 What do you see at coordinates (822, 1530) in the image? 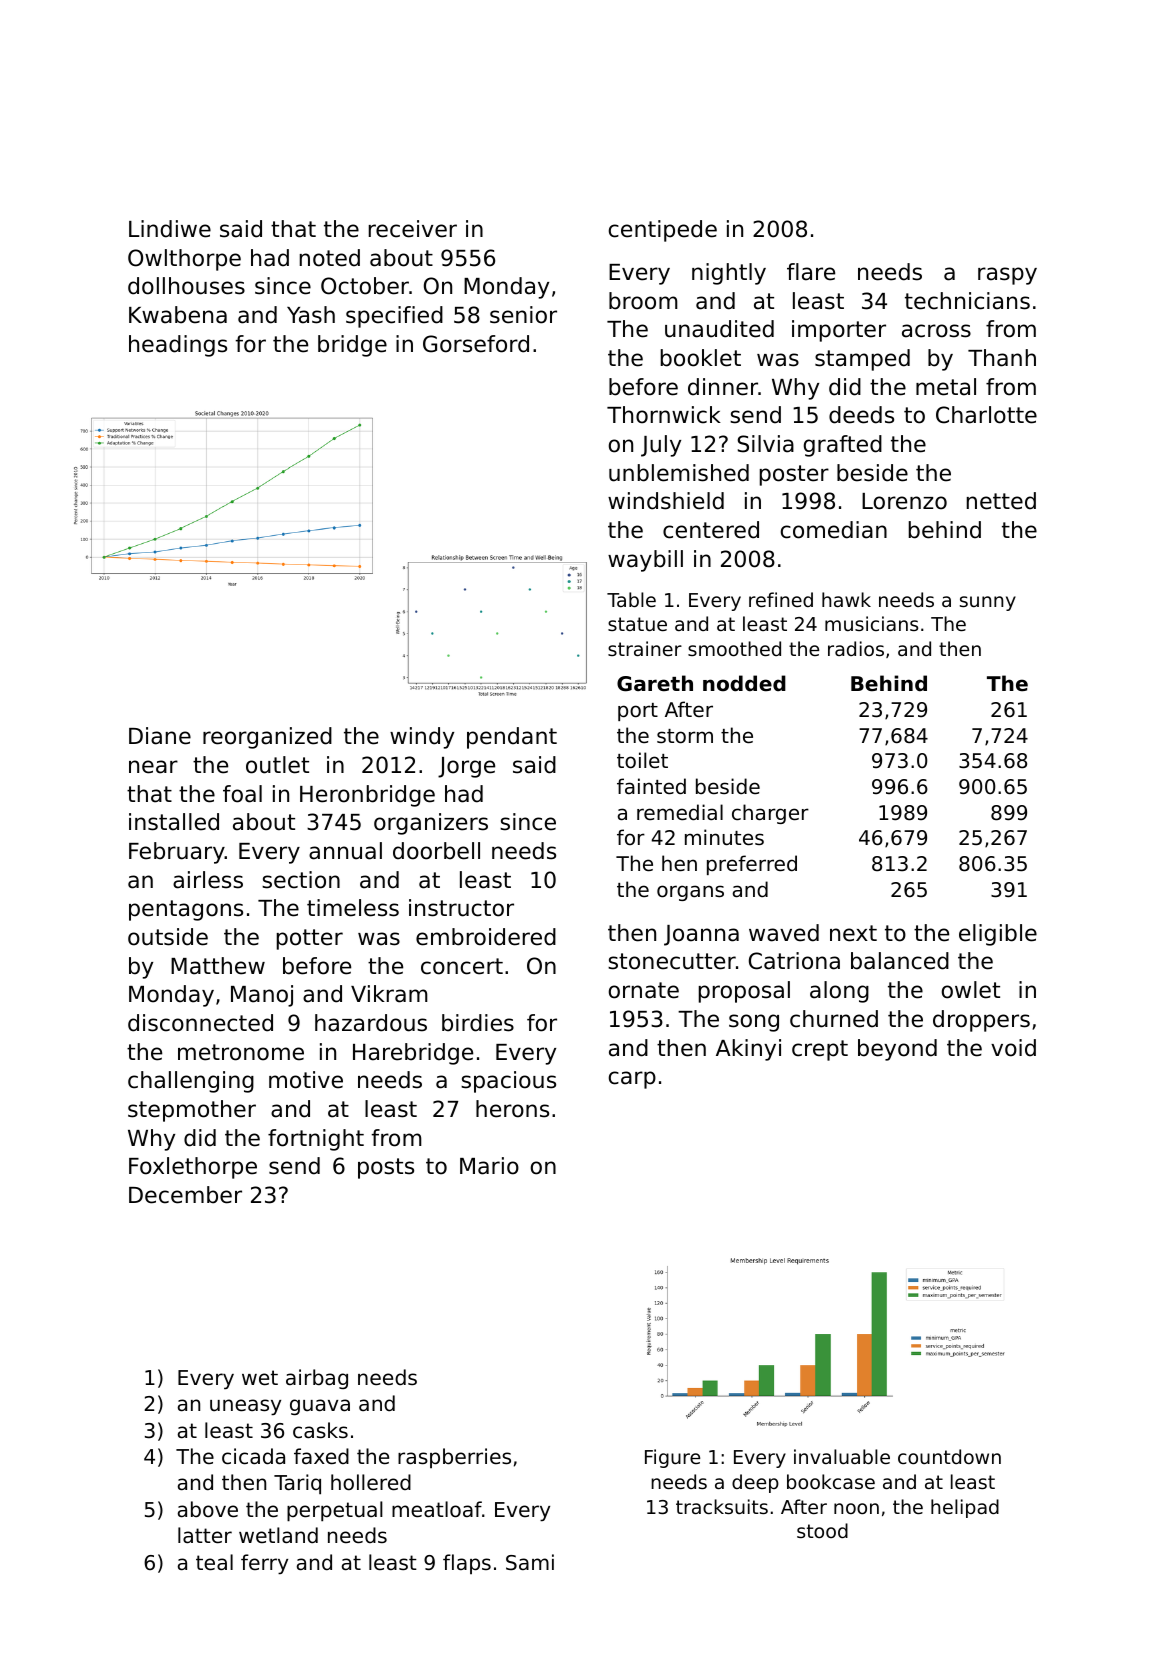
I see `stood` at bounding box center [822, 1530].
